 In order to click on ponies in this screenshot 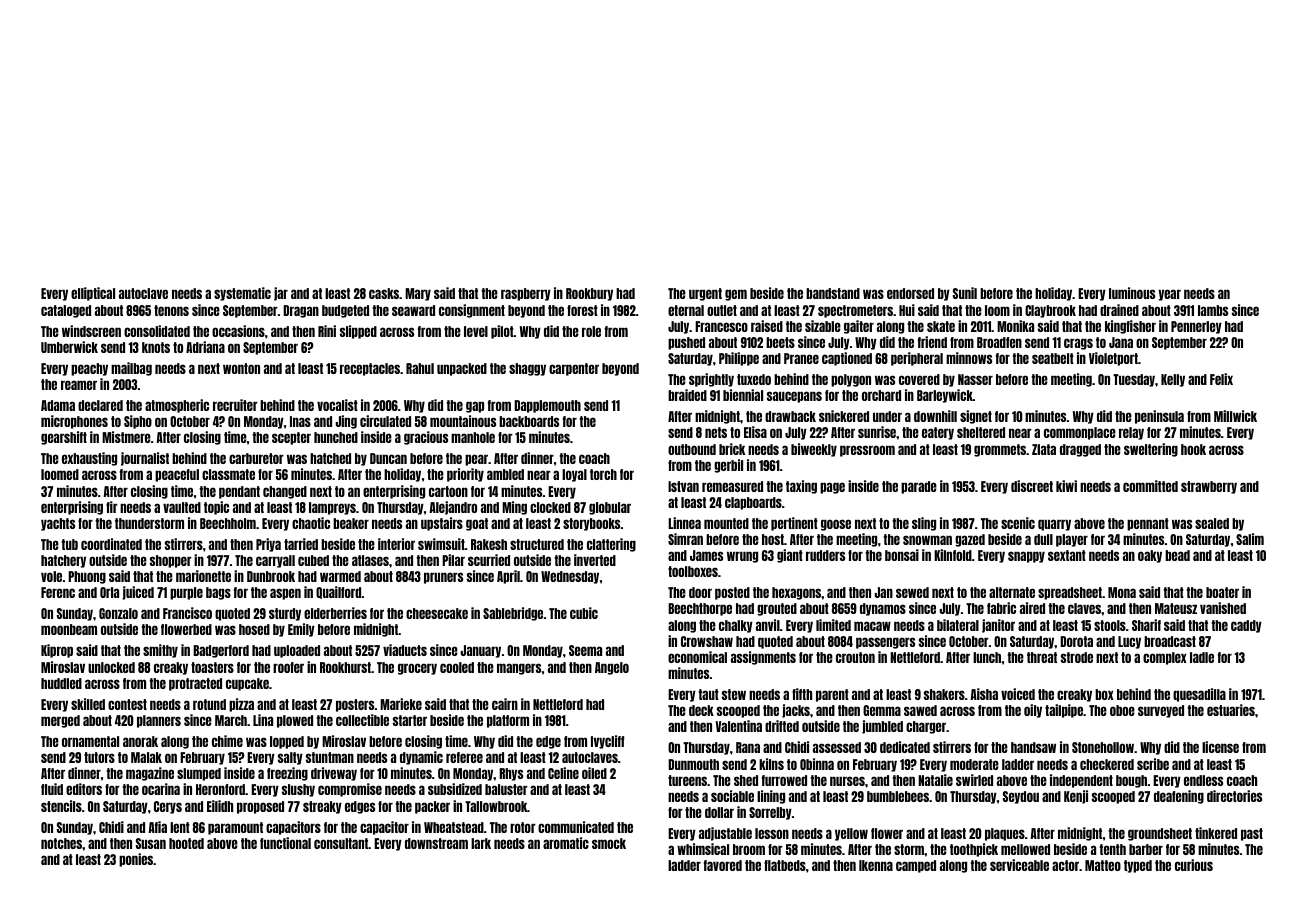, I will do `click(136, 860)`.
